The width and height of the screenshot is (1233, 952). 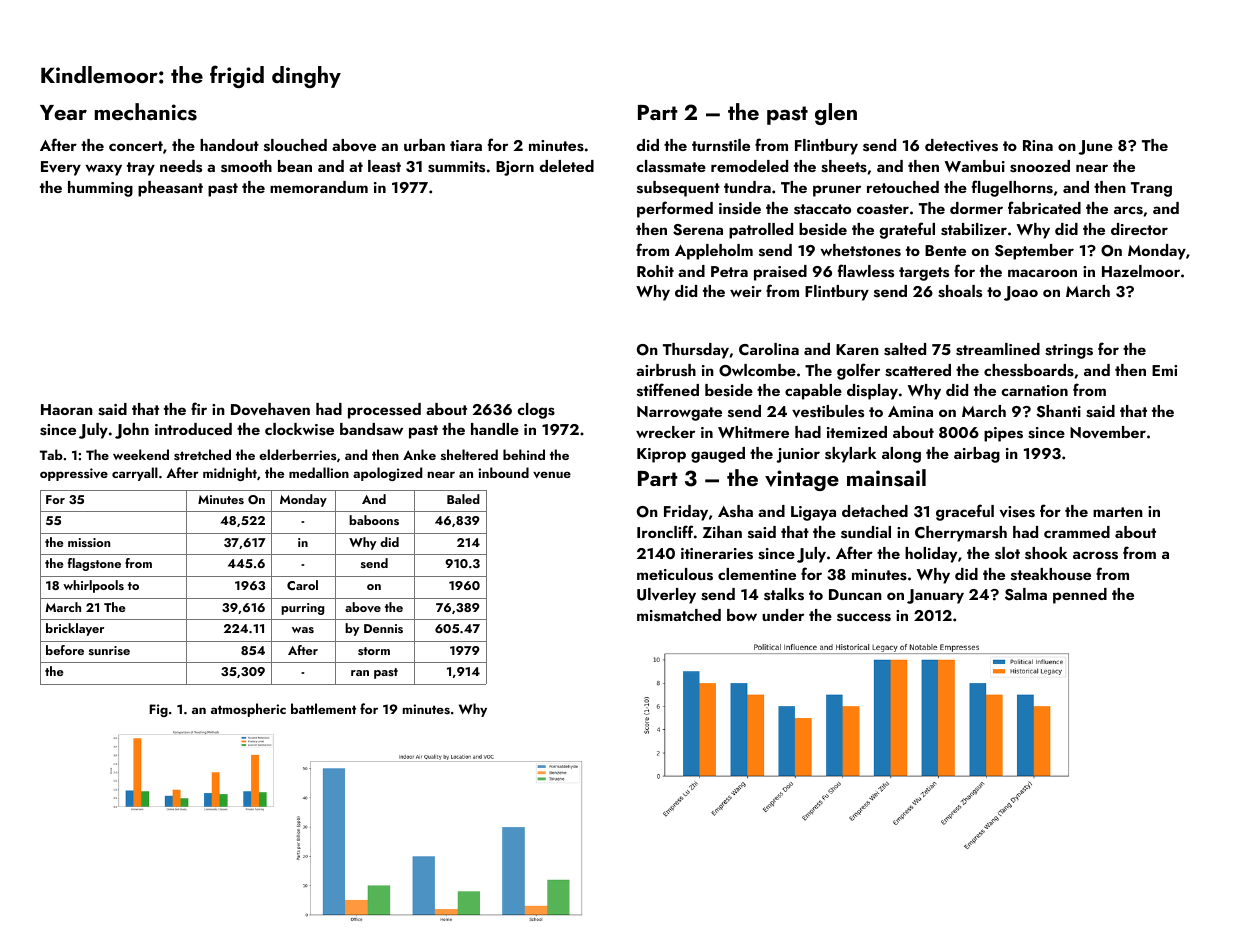 I want to click on mismatched, so click(x=679, y=615).
